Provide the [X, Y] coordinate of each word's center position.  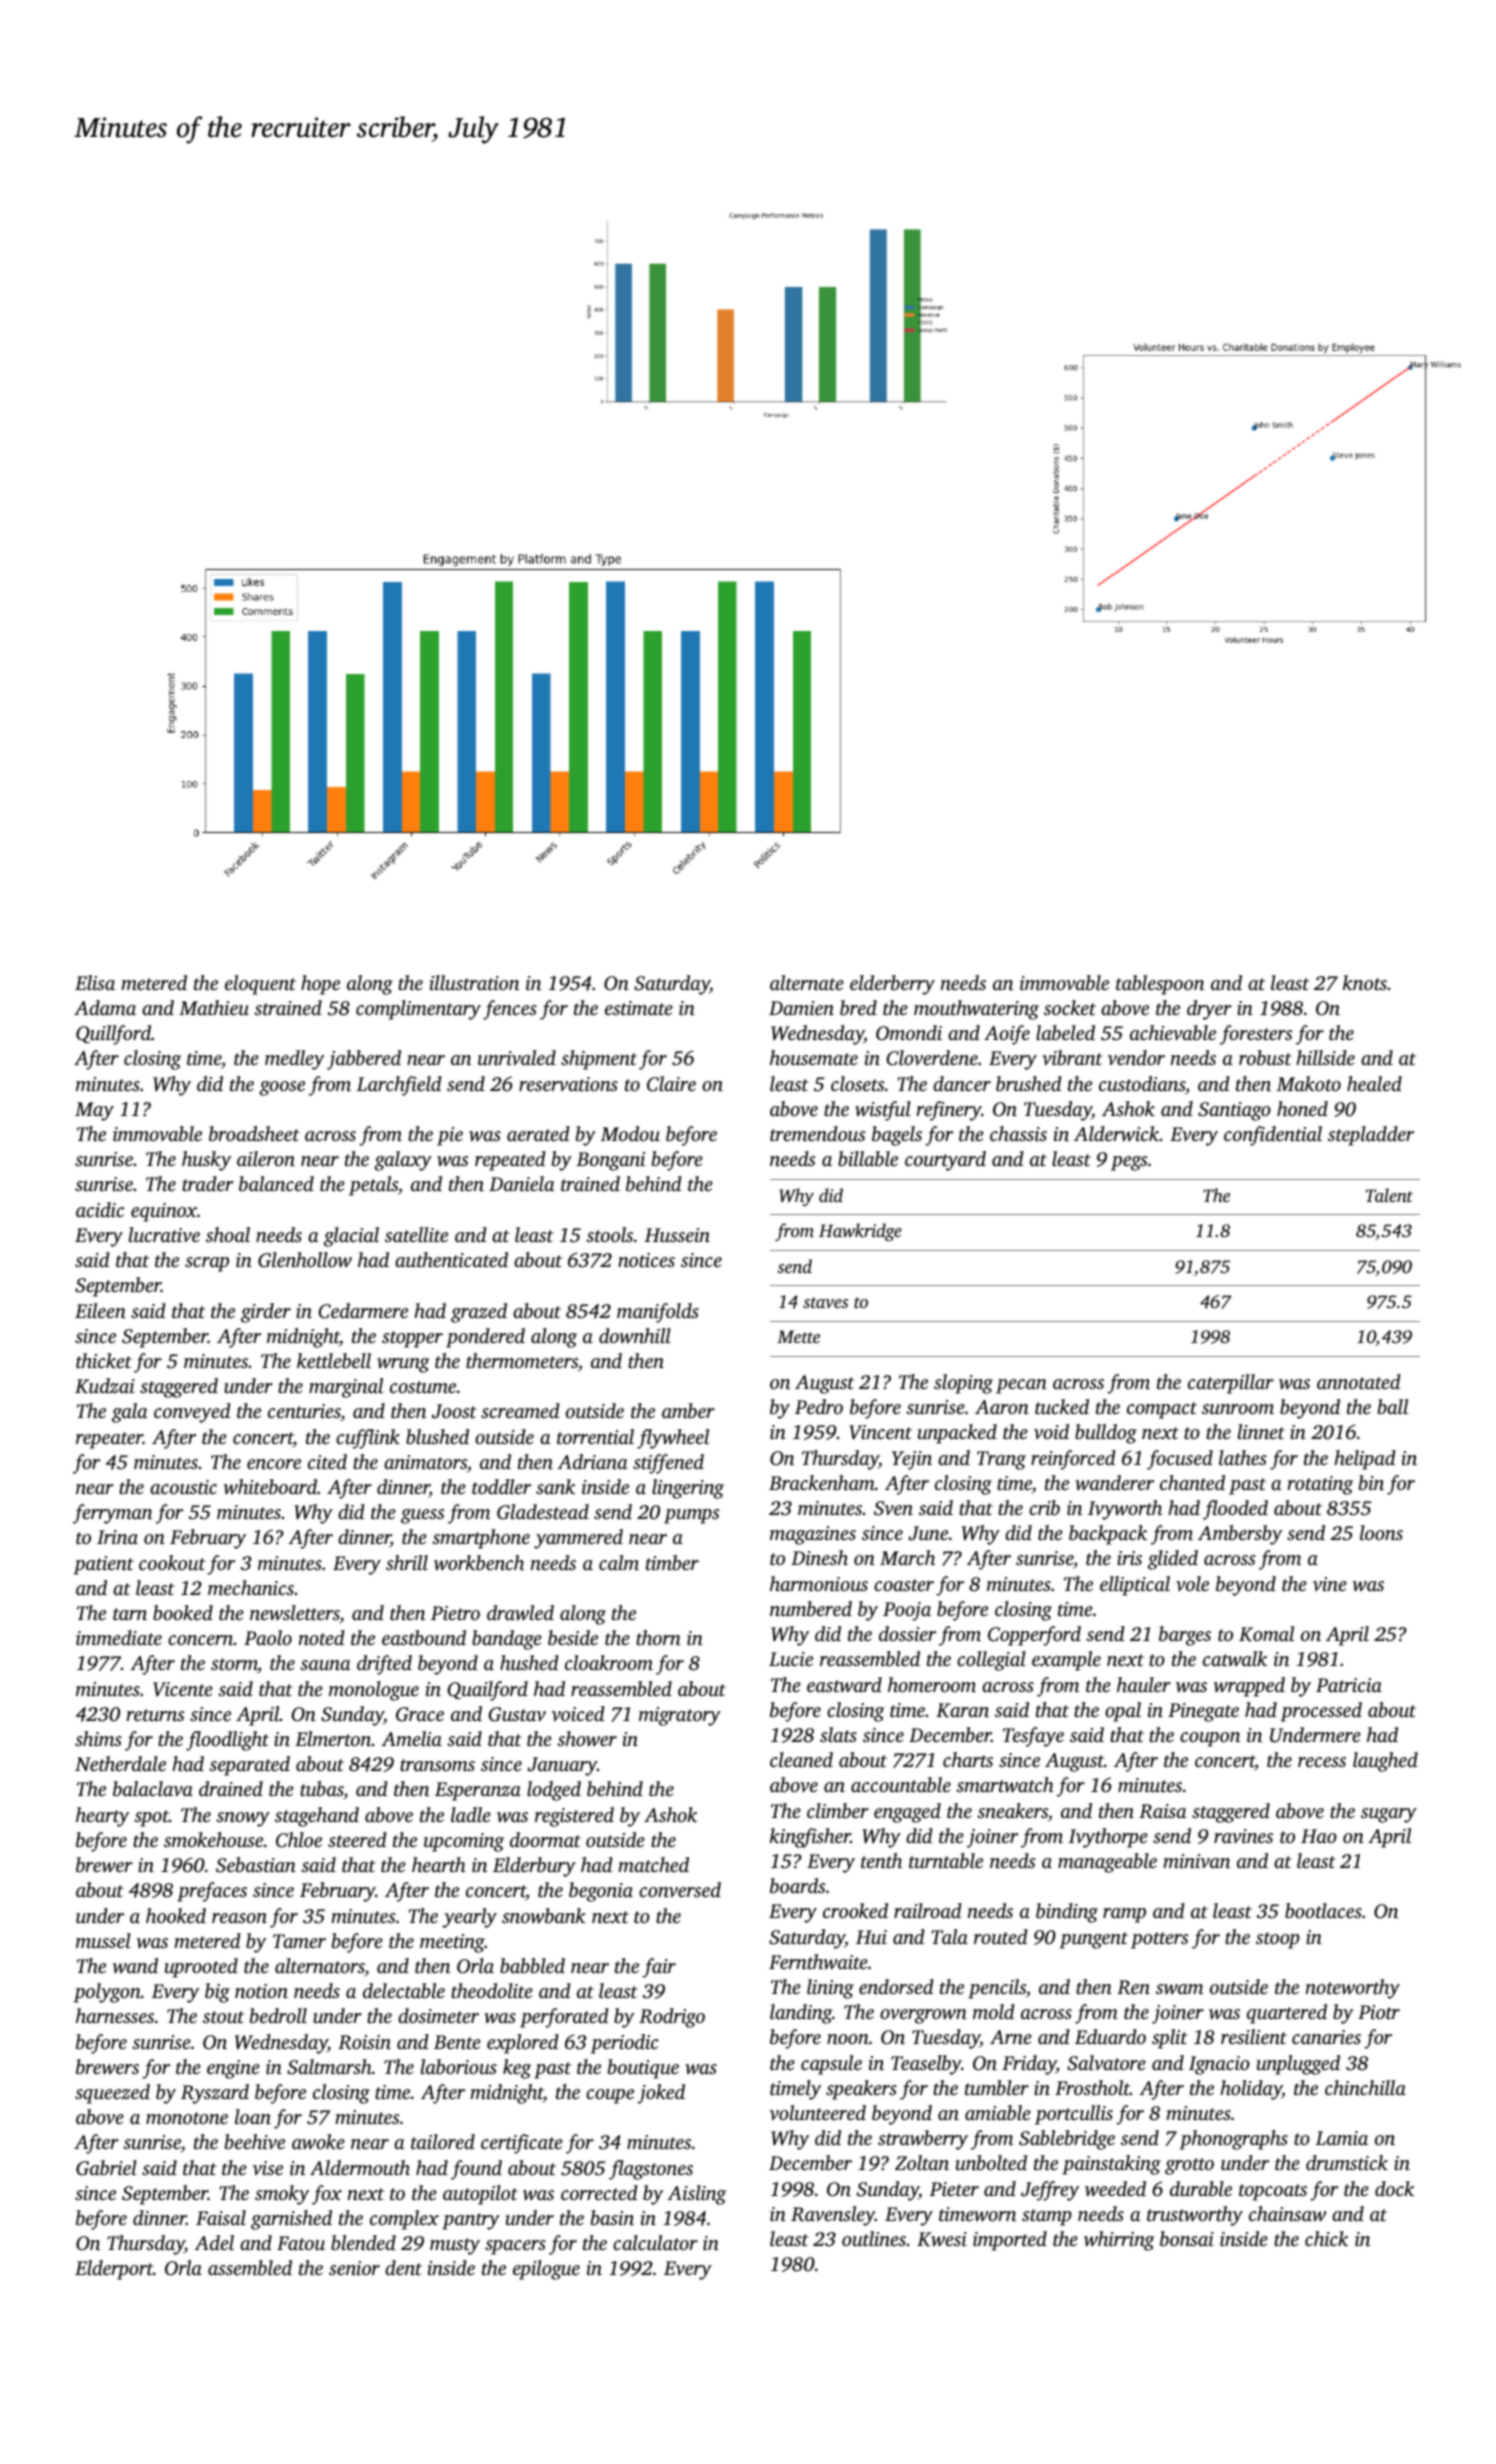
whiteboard [270, 1486]
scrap [207, 1264]
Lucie [791, 1659]
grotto [1189, 2166]
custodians [1142, 1083]
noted [322, 1637]
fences [510, 1010]
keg [517, 2069]
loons [1381, 1532]
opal [1123, 1712]
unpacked [957, 1434]
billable [868, 1158]
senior [354, 2268]
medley [294, 1060]
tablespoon [1160, 985]
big [217, 1993]
